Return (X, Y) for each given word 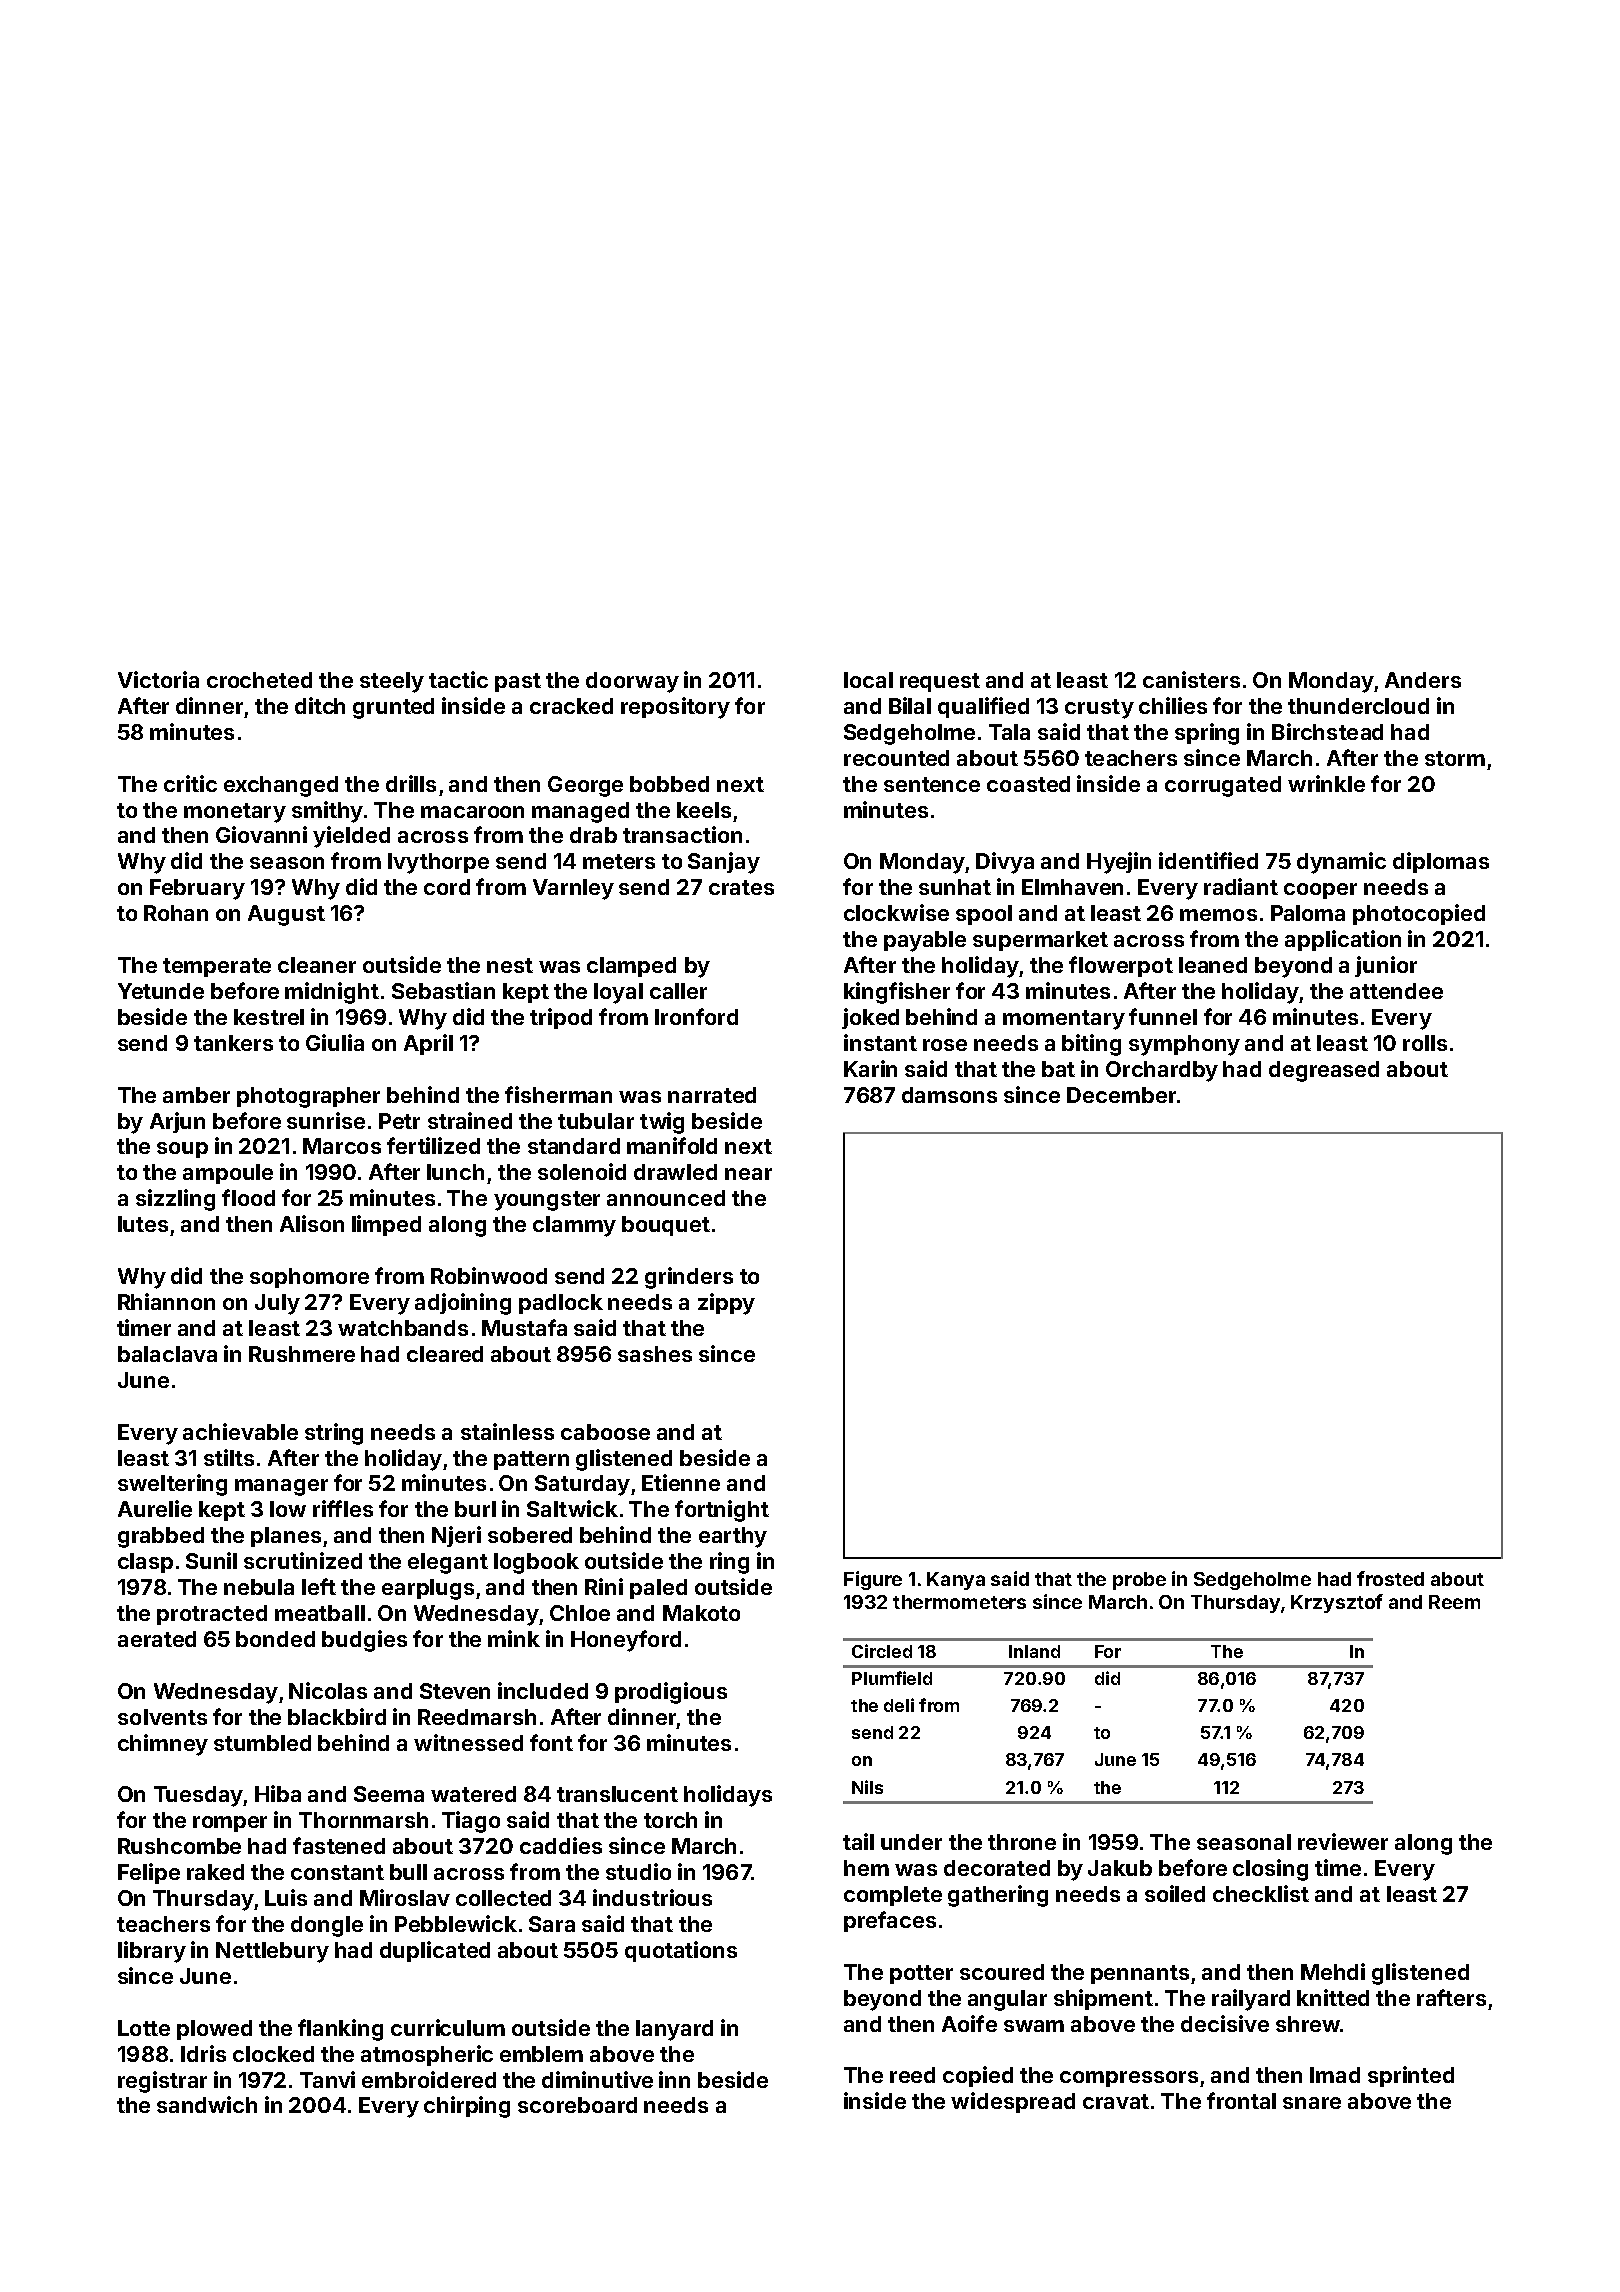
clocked (273, 2054)
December (1121, 1095)
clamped (631, 967)
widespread (1013, 2102)
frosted (1390, 1578)
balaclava (167, 1354)
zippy (726, 1304)
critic (190, 783)
